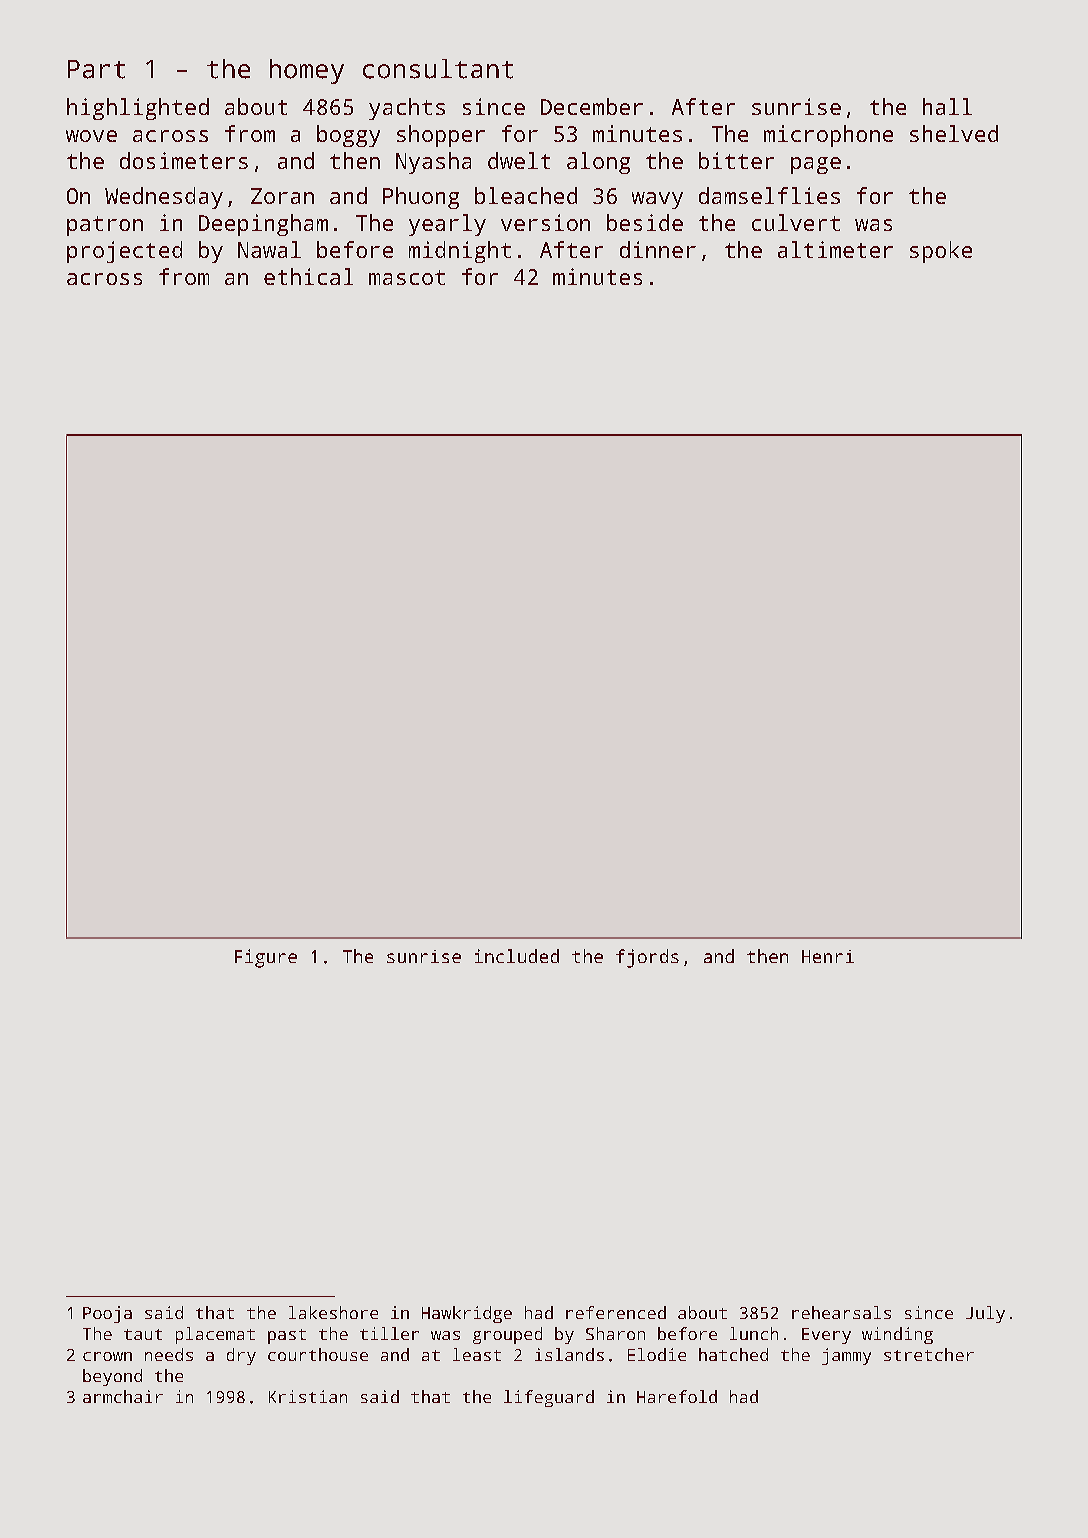 The height and width of the screenshot is (1538, 1088). What do you see at coordinates (517, 956) in the screenshot?
I see `included` at bounding box center [517, 956].
